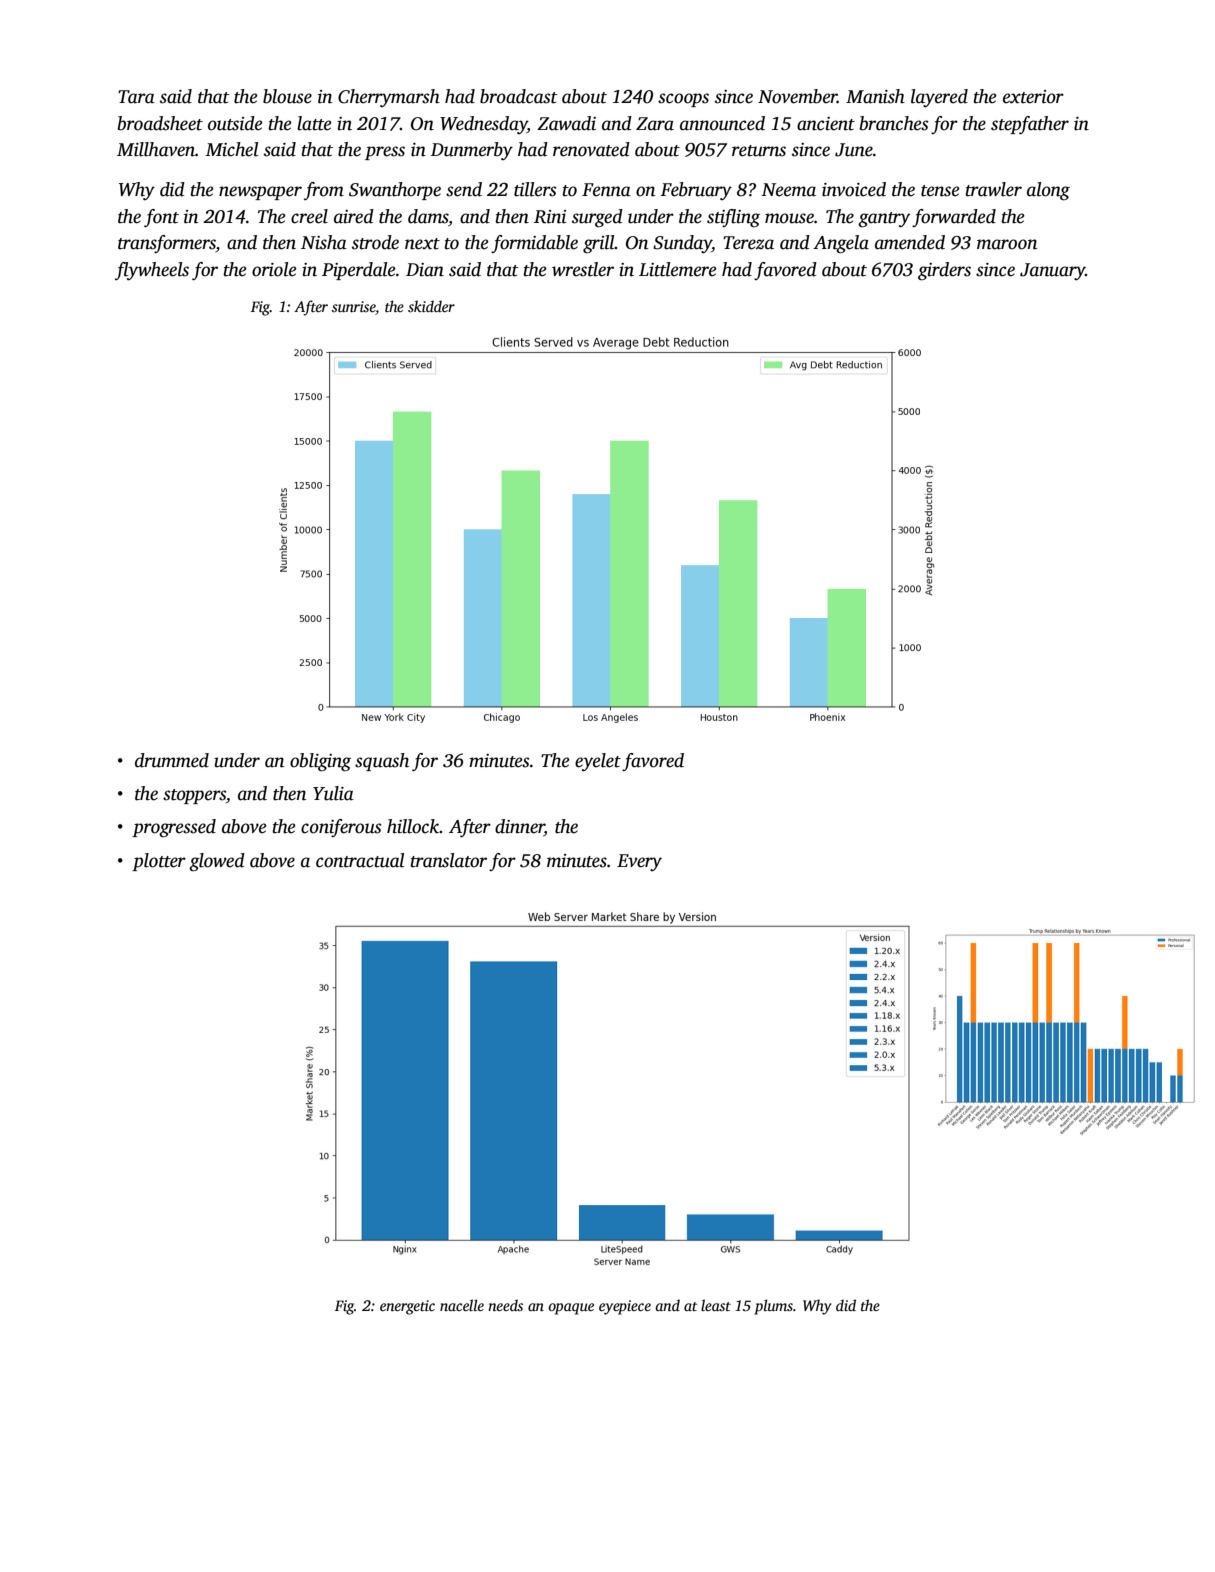 This page has width=1215, height=1572. I want to click on translator, so click(448, 860).
